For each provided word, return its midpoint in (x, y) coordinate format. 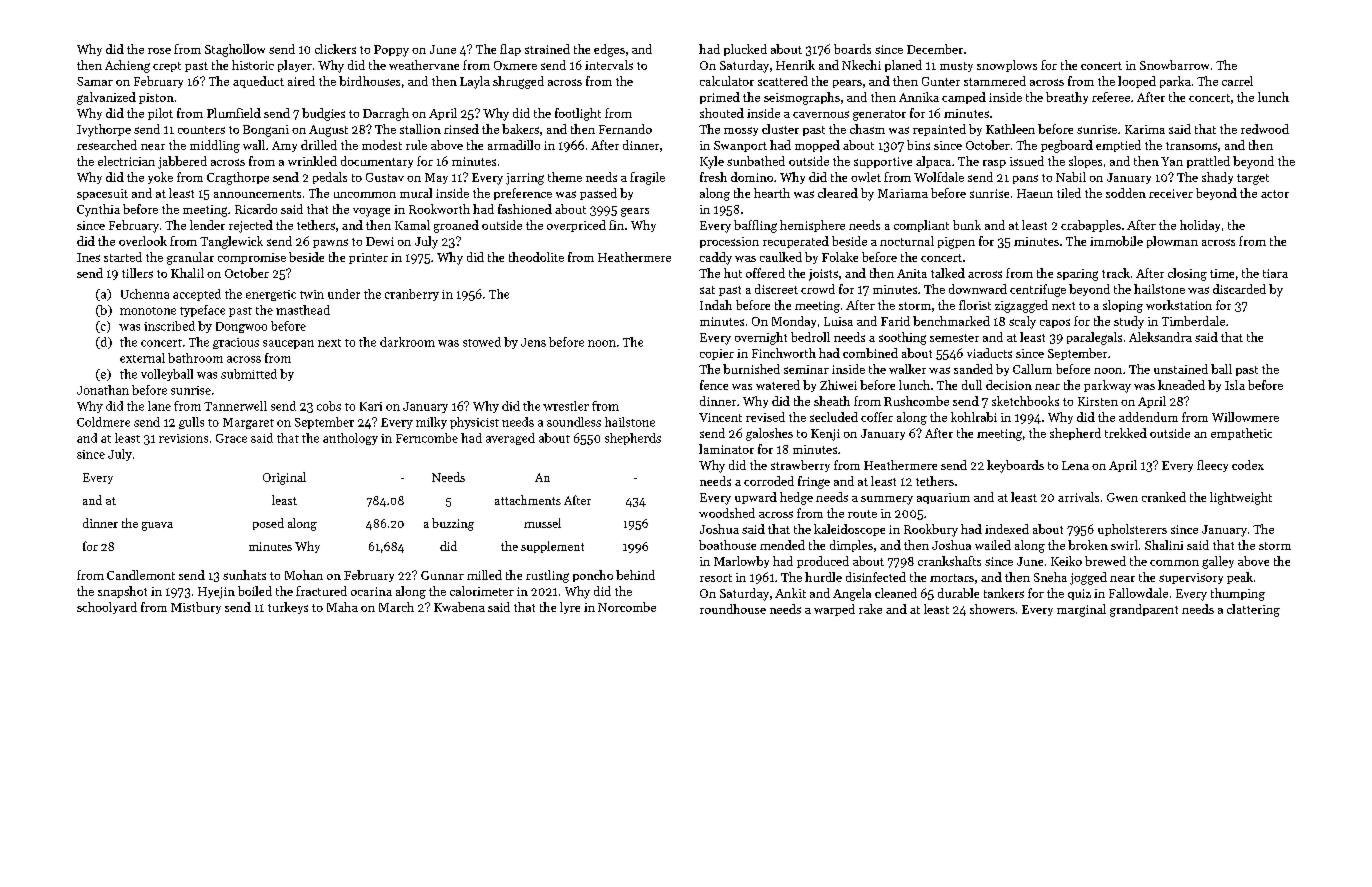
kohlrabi (974, 417)
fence (714, 385)
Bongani (266, 131)
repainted (939, 130)
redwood (1265, 129)
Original (284, 478)
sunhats (244, 575)
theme (565, 177)
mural (416, 193)
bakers (520, 129)
